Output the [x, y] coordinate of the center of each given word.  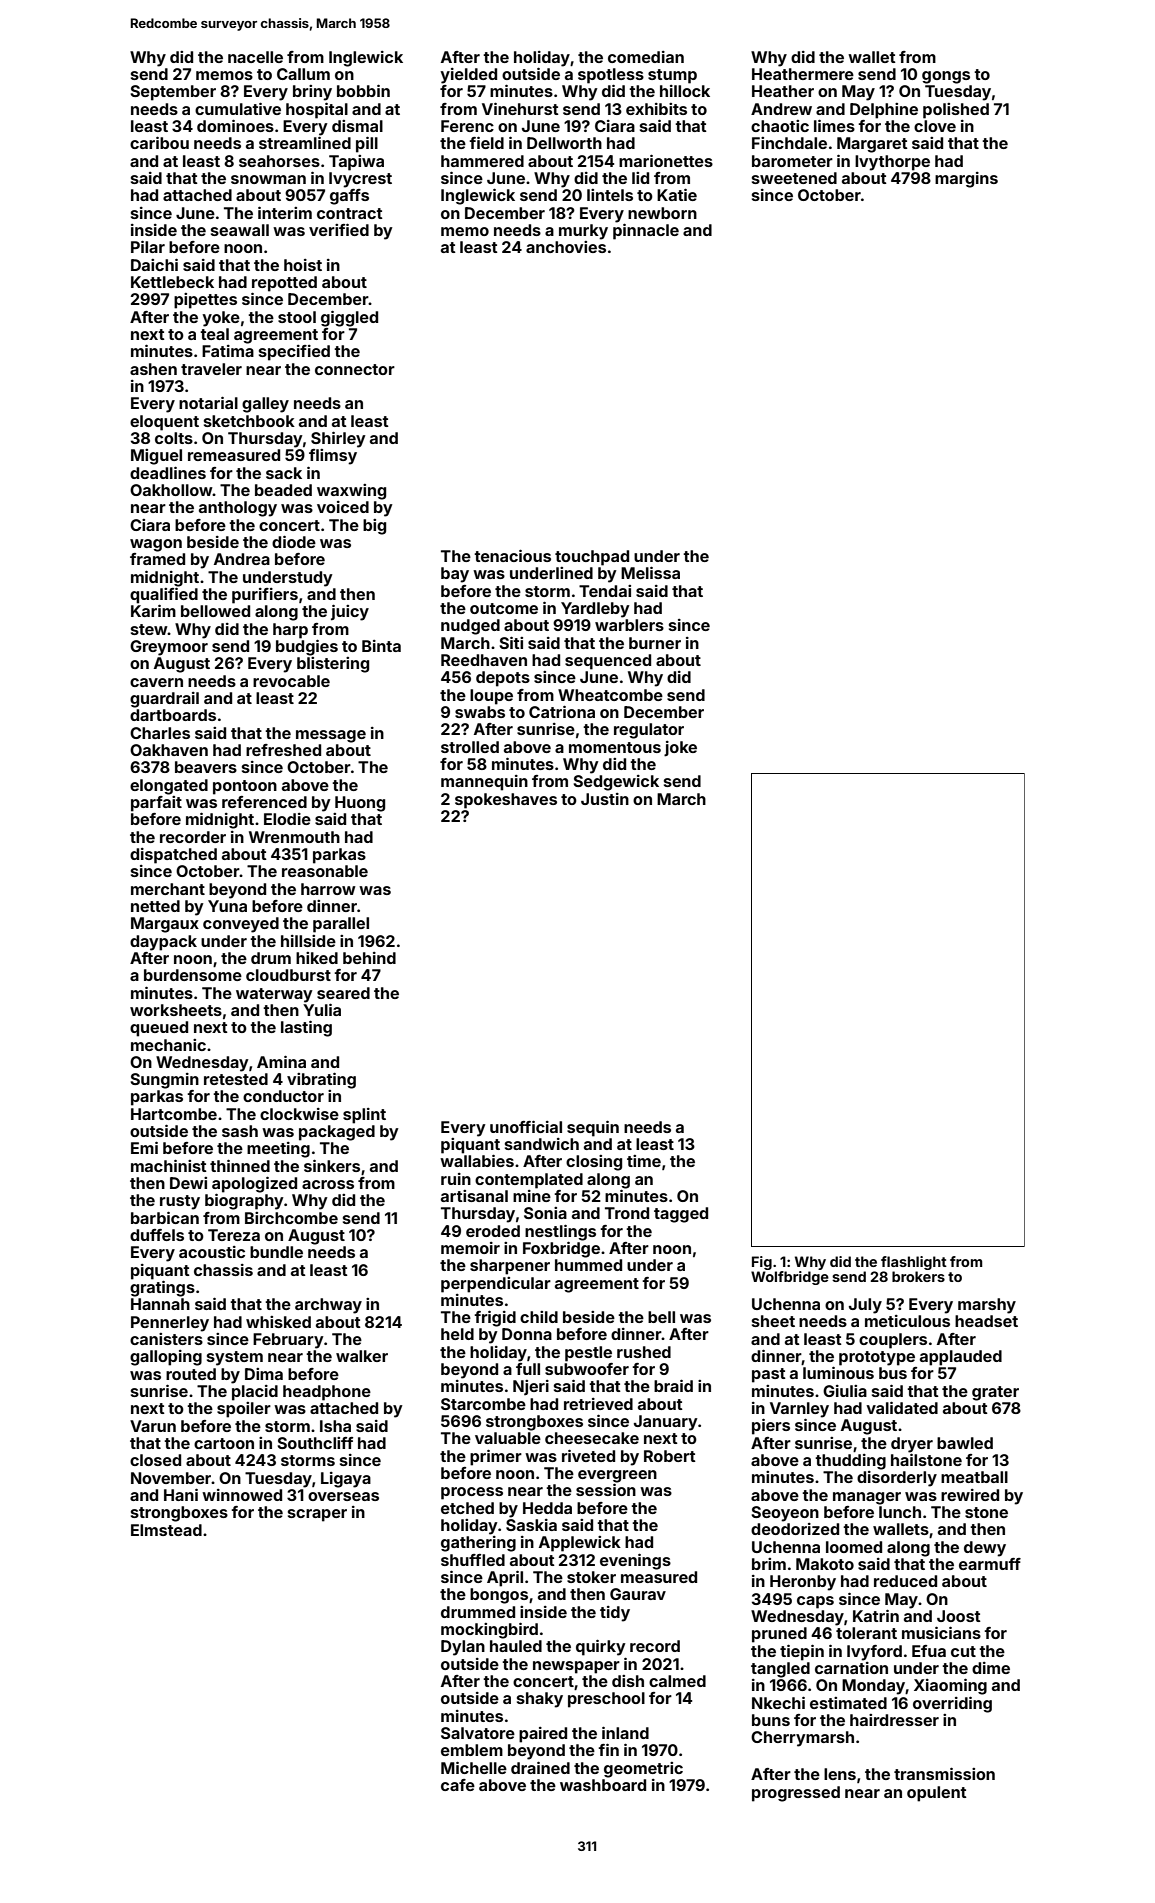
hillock [685, 91]
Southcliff [315, 1443]
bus [893, 1373]
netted [155, 906]
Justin [605, 799]
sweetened [794, 178]
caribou [159, 142]
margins [966, 180]
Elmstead [166, 1530]
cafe [458, 1785]
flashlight [914, 1263]
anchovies [566, 247]
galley [265, 405]
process [472, 1493]
